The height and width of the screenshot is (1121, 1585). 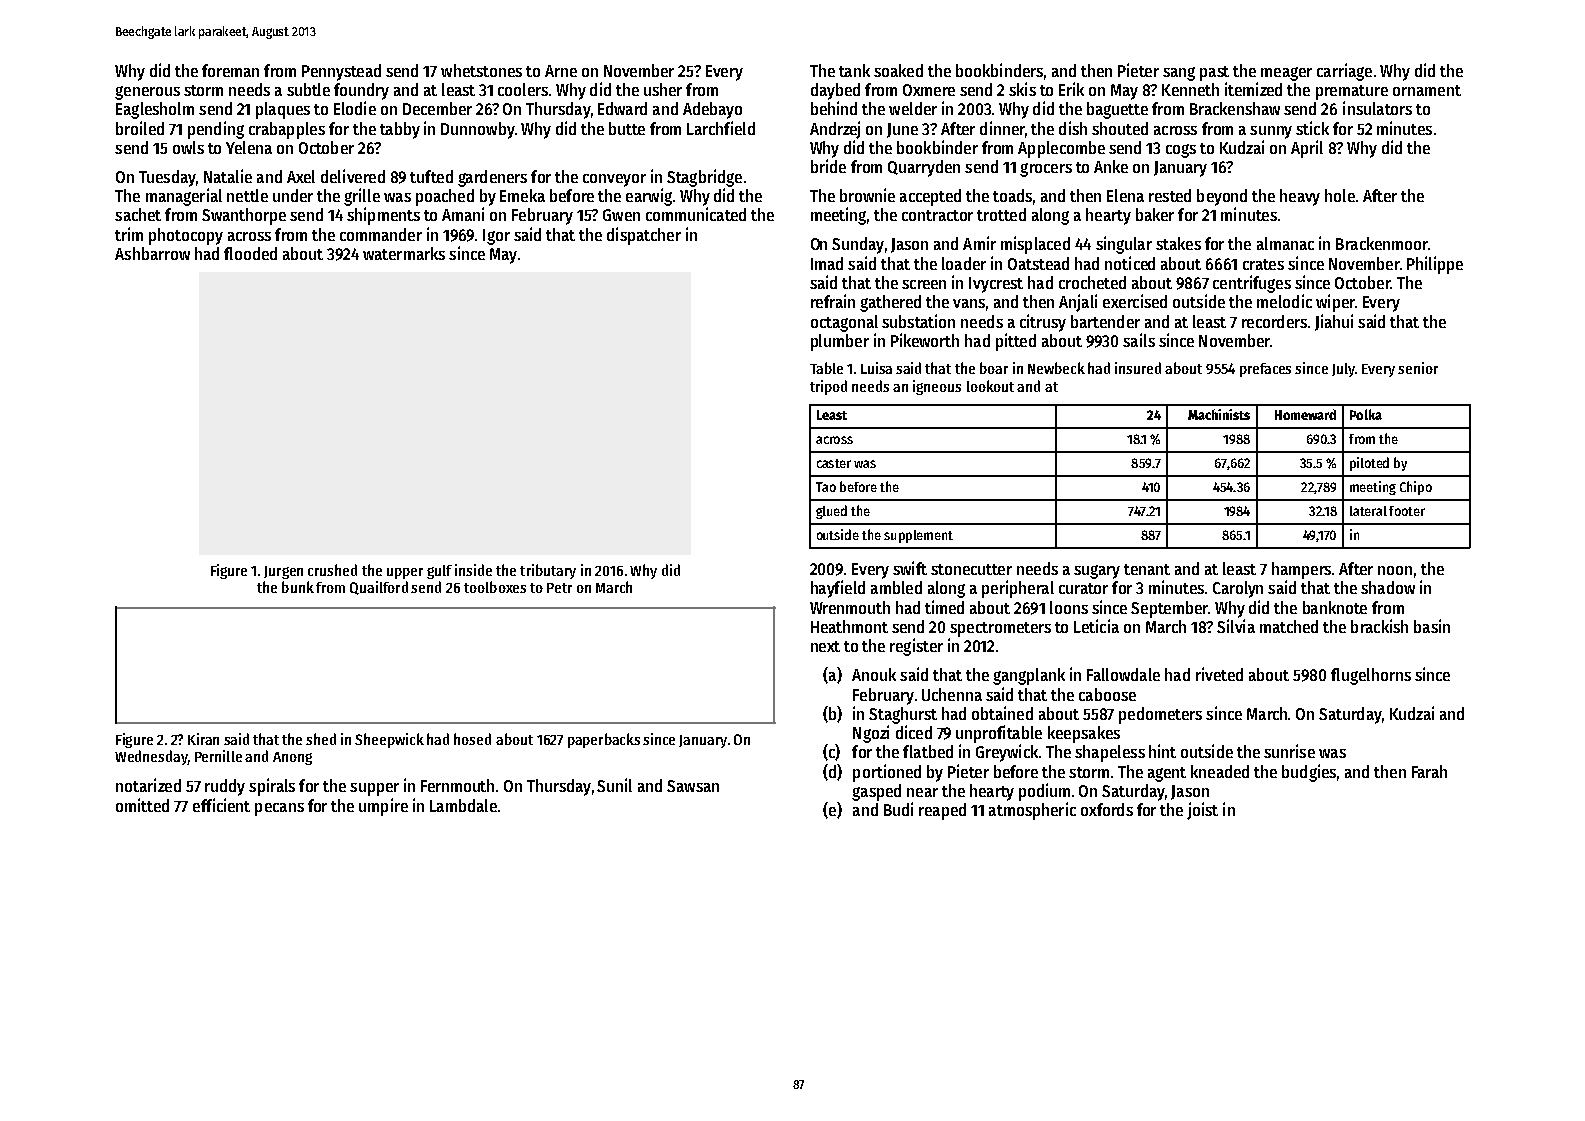 What do you see at coordinates (1369, 464) in the screenshot?
I see `piloted` at bounding box center [1369, 464].
